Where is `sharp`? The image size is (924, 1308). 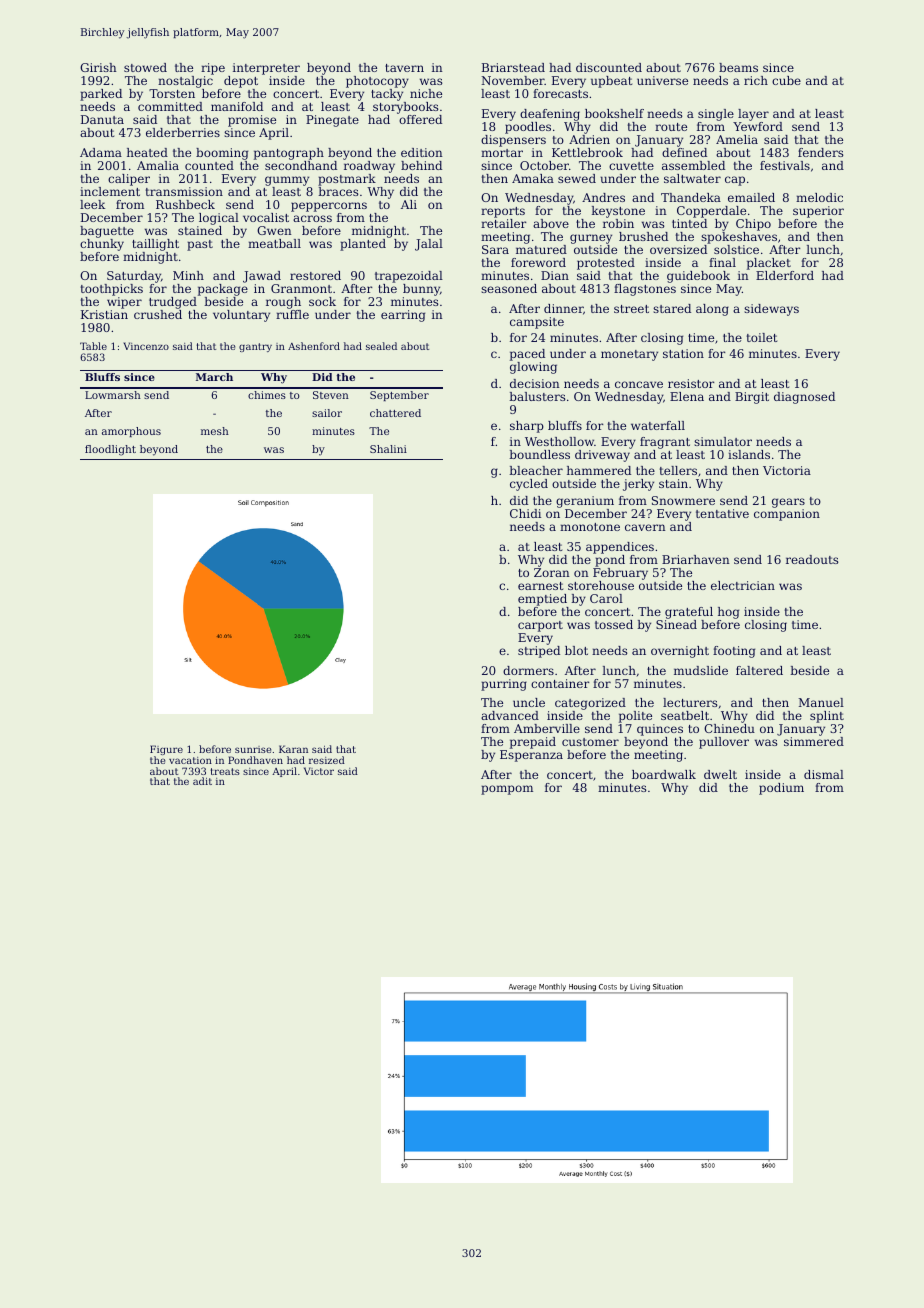
sharp is located at coordinates (527, 427).
